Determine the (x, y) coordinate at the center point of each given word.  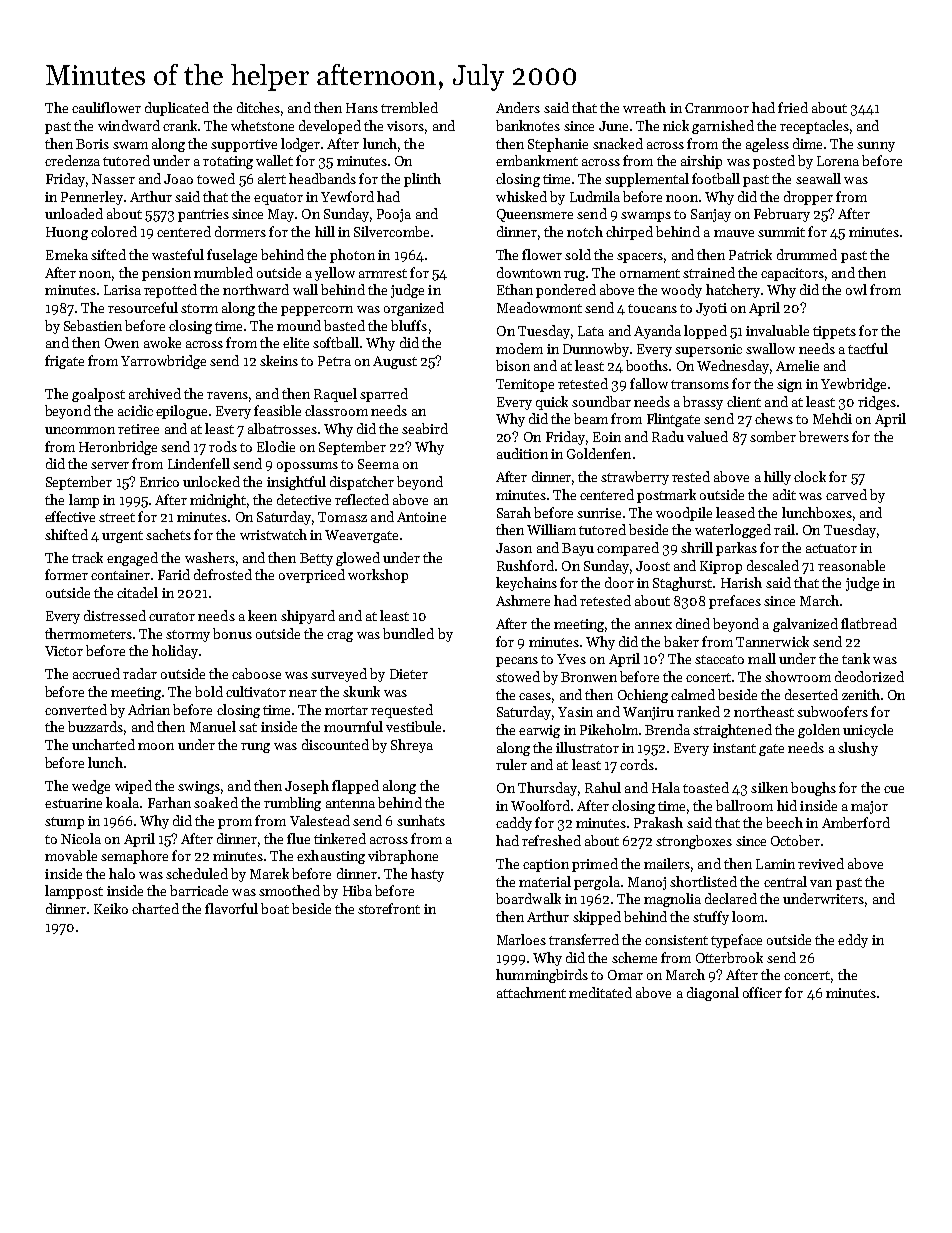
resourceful (143, 307)
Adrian (149, 709)
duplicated (177, 109)
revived (821, 863)
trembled (409, 107)
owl (856, 289)
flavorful (231, 908)
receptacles (814, 127)
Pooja (394, 215)
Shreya (412, 746)
